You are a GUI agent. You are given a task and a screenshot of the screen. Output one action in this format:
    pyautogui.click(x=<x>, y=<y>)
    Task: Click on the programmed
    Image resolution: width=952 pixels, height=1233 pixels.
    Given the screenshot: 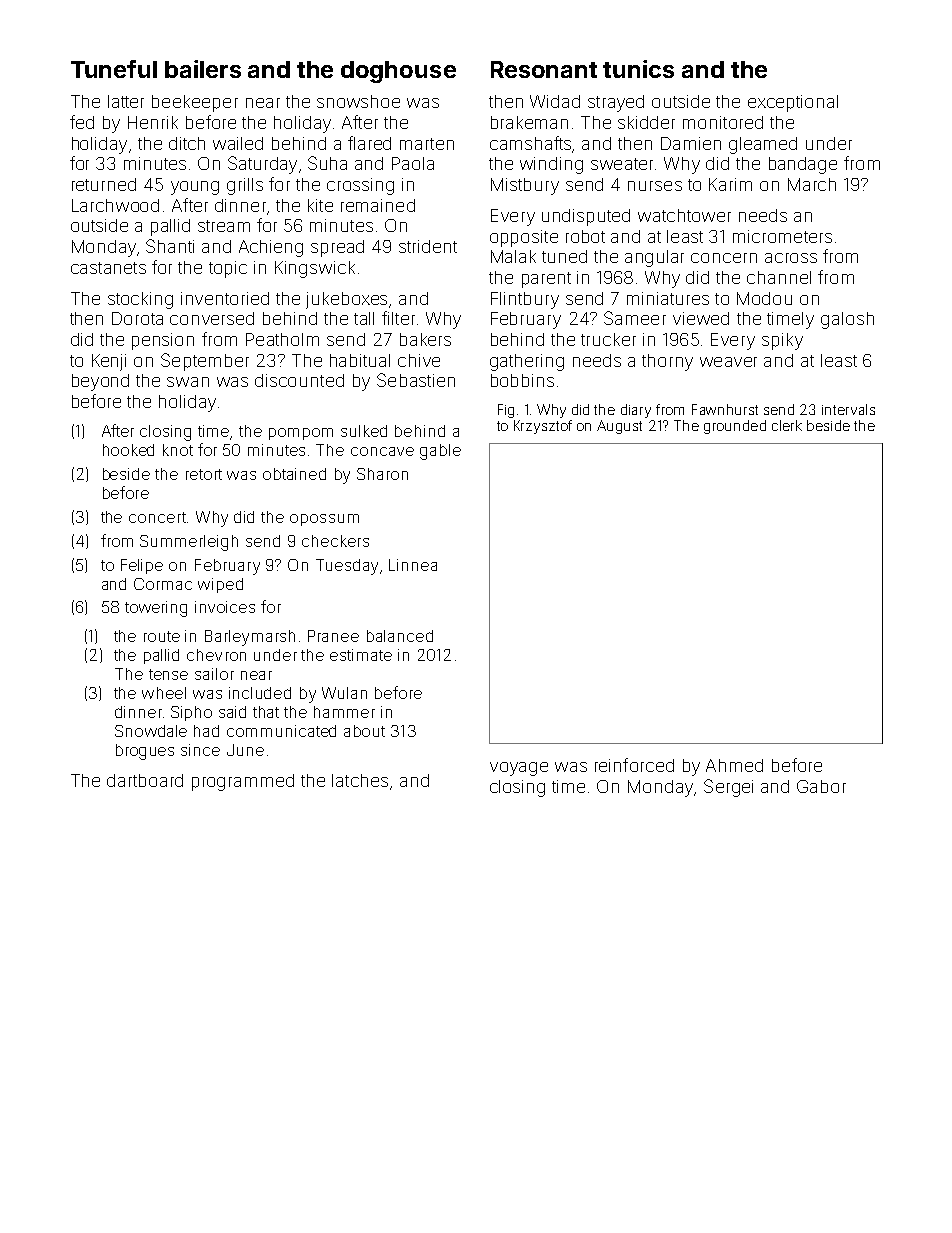 What is the action you would take?
    pyautogui.click(x=243, y=782)
